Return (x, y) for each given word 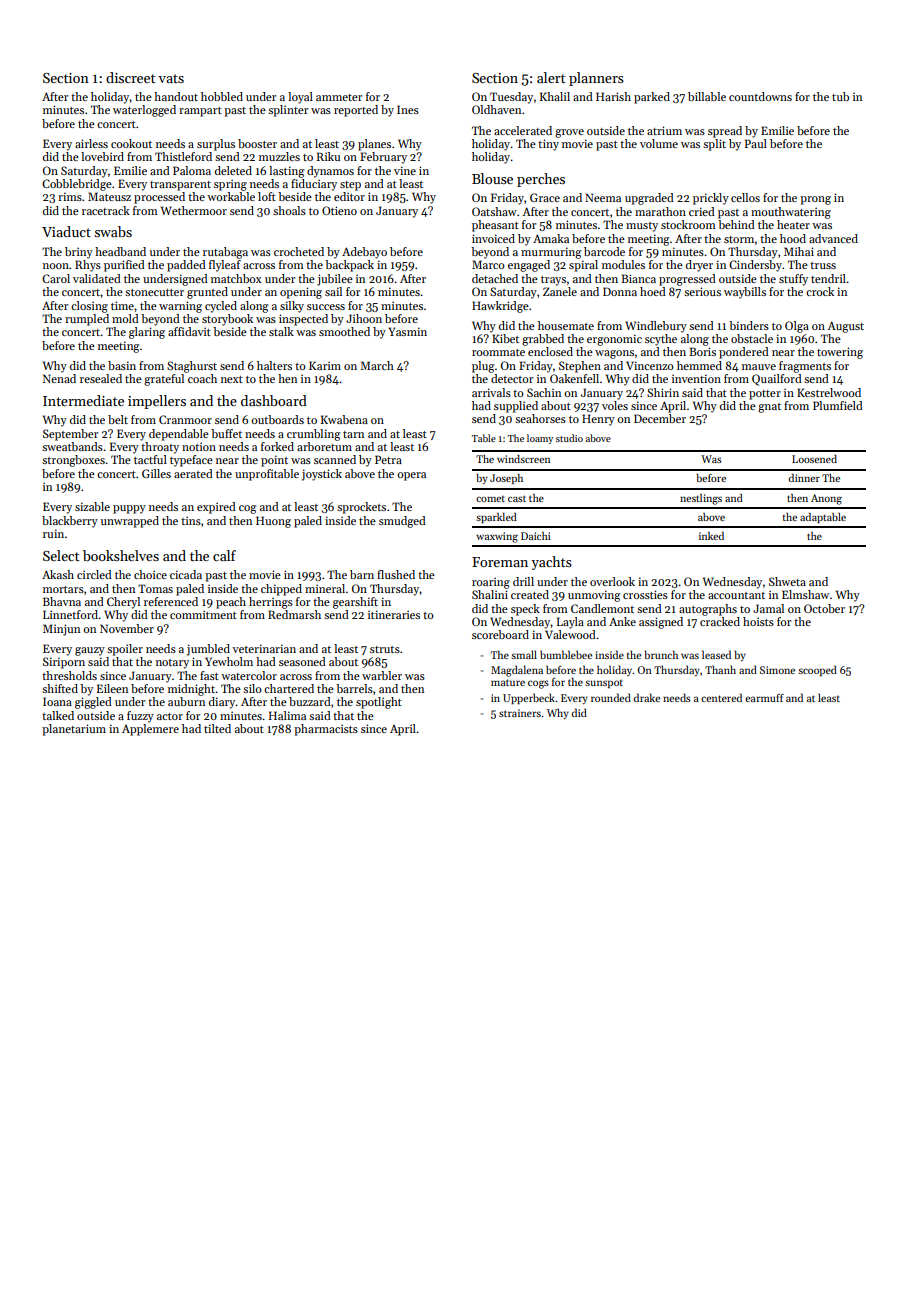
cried (702, 211)
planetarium (74, 730)
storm (739, 239)
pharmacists (326, 730)
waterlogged (144, 111)
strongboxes (73, 461)
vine (405, 170)
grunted (207, 293)
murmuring (551, 253)
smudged (402, 522)
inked (711, 536)
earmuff (764, 698)
